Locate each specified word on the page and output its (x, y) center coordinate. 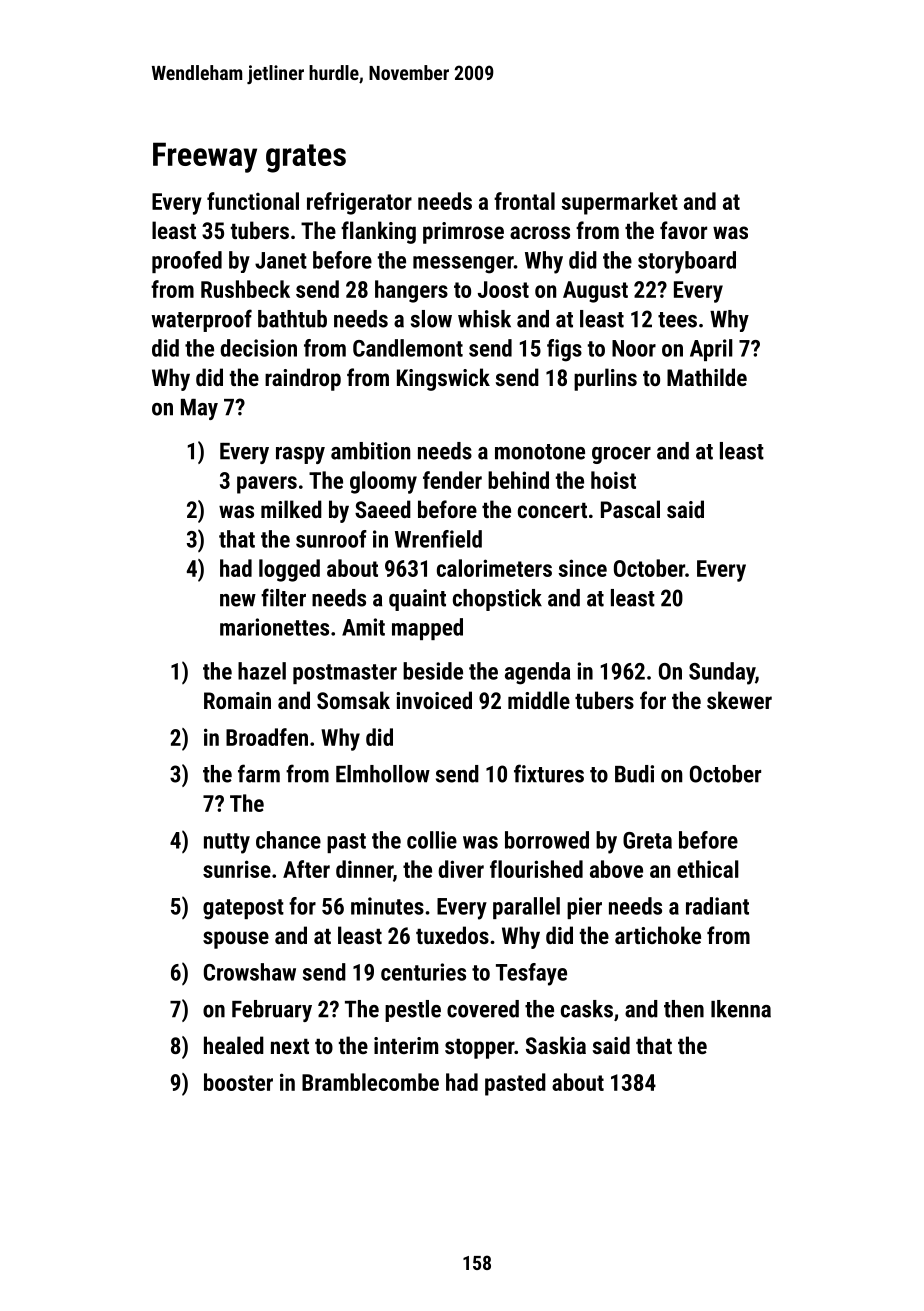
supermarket (619, 203)
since (582, 568)
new (238, 600)
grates (306, 158)
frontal (524, 201)
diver (461, 869)
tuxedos (452, 935)
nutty (227, 843)
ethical (708, 869)
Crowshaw (250, 972)
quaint (417, 600)
